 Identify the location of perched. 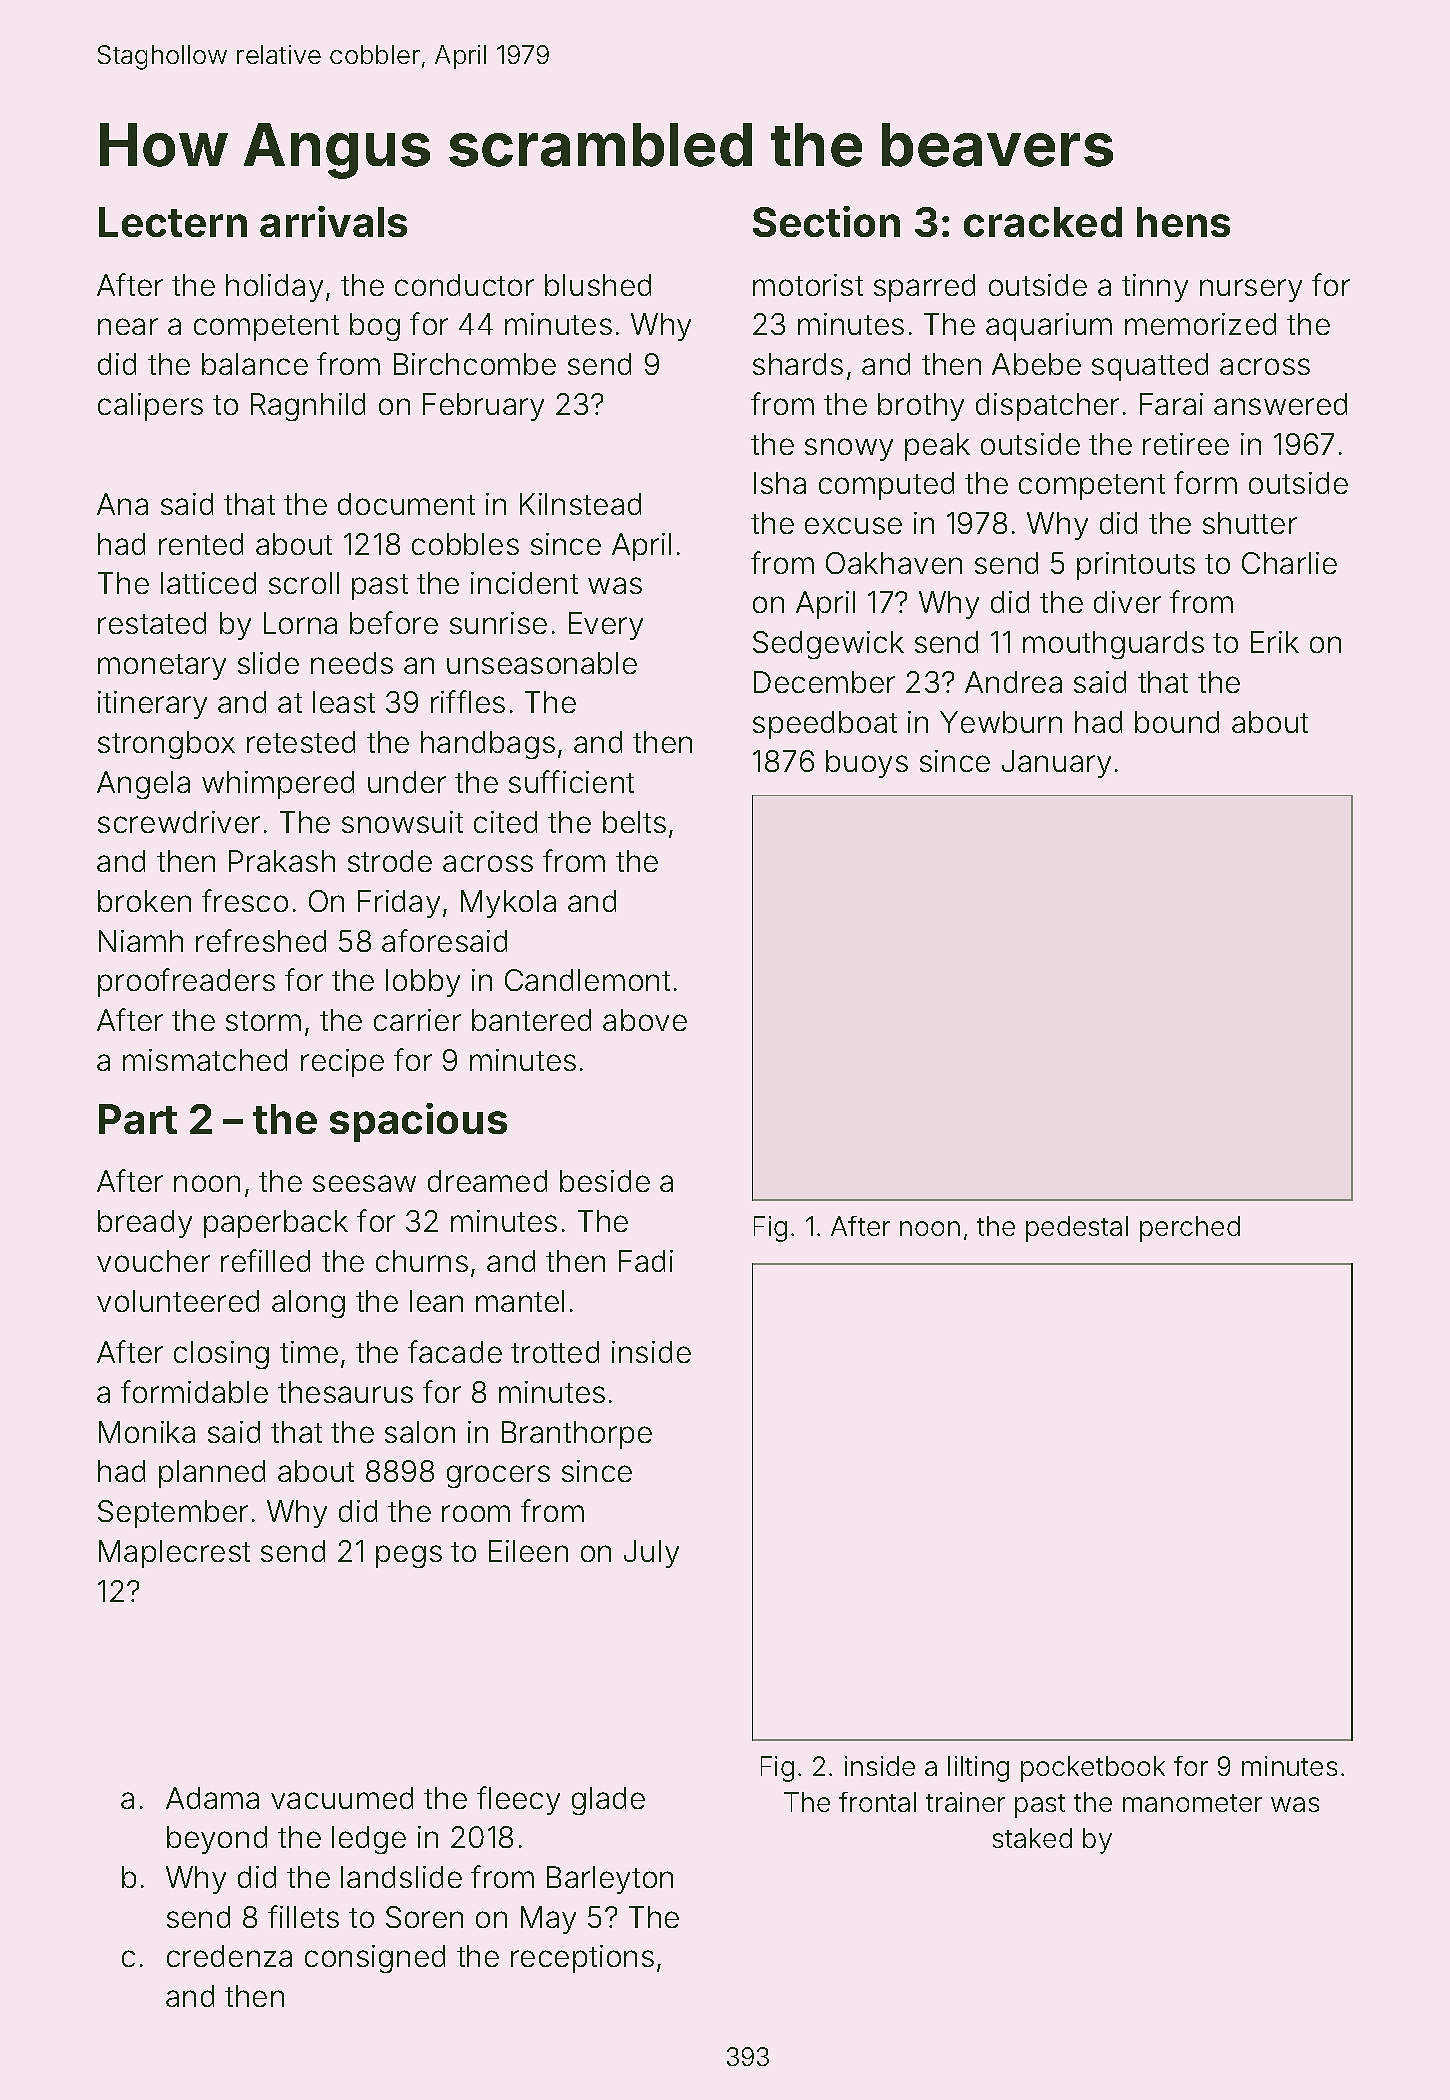
(1190, 1229).
